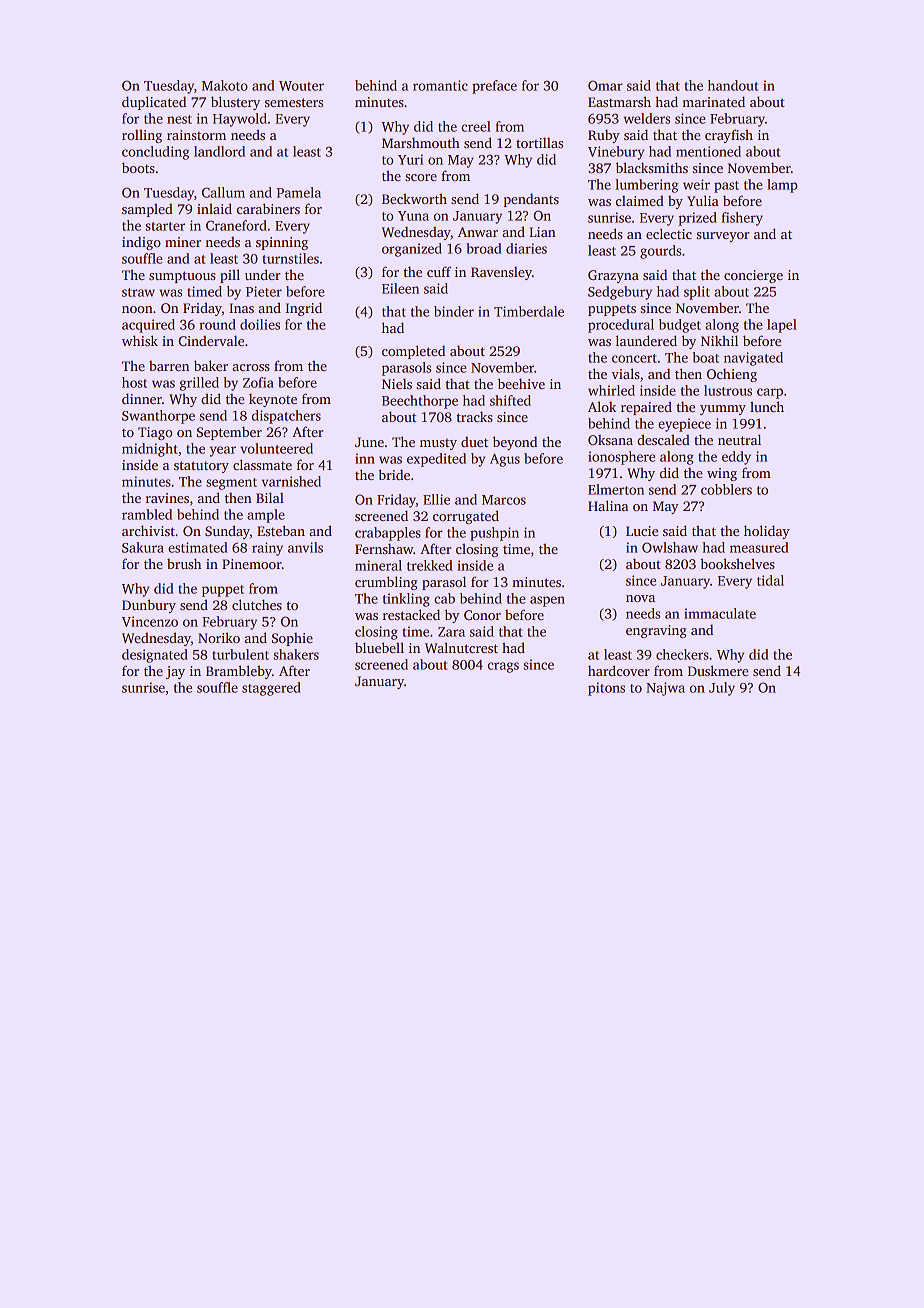  I want to click on tracks, so click(474, 416).
